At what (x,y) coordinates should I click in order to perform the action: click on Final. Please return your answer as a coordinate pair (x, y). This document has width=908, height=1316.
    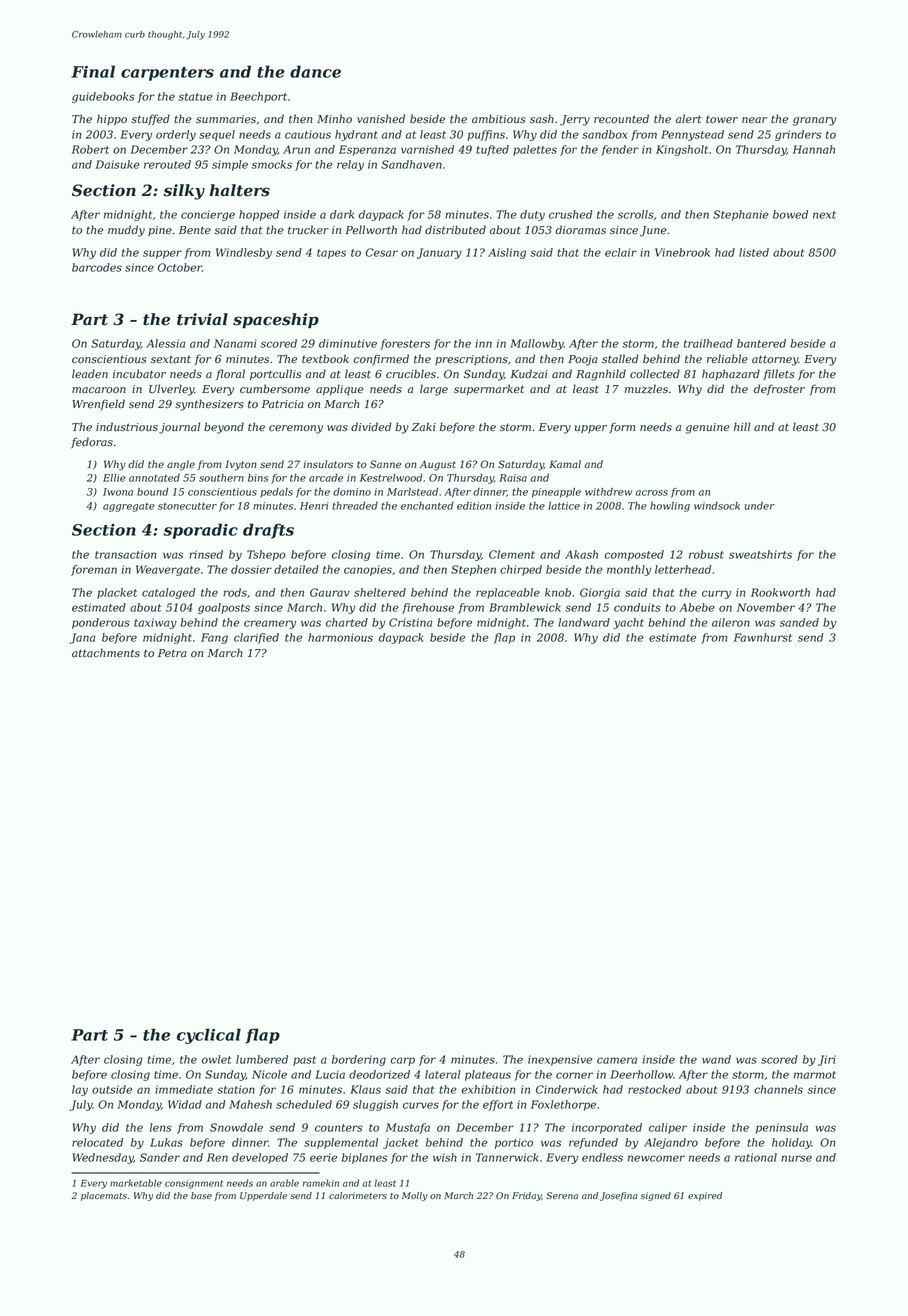
    Looking at the image, I should click on (93, 71).
